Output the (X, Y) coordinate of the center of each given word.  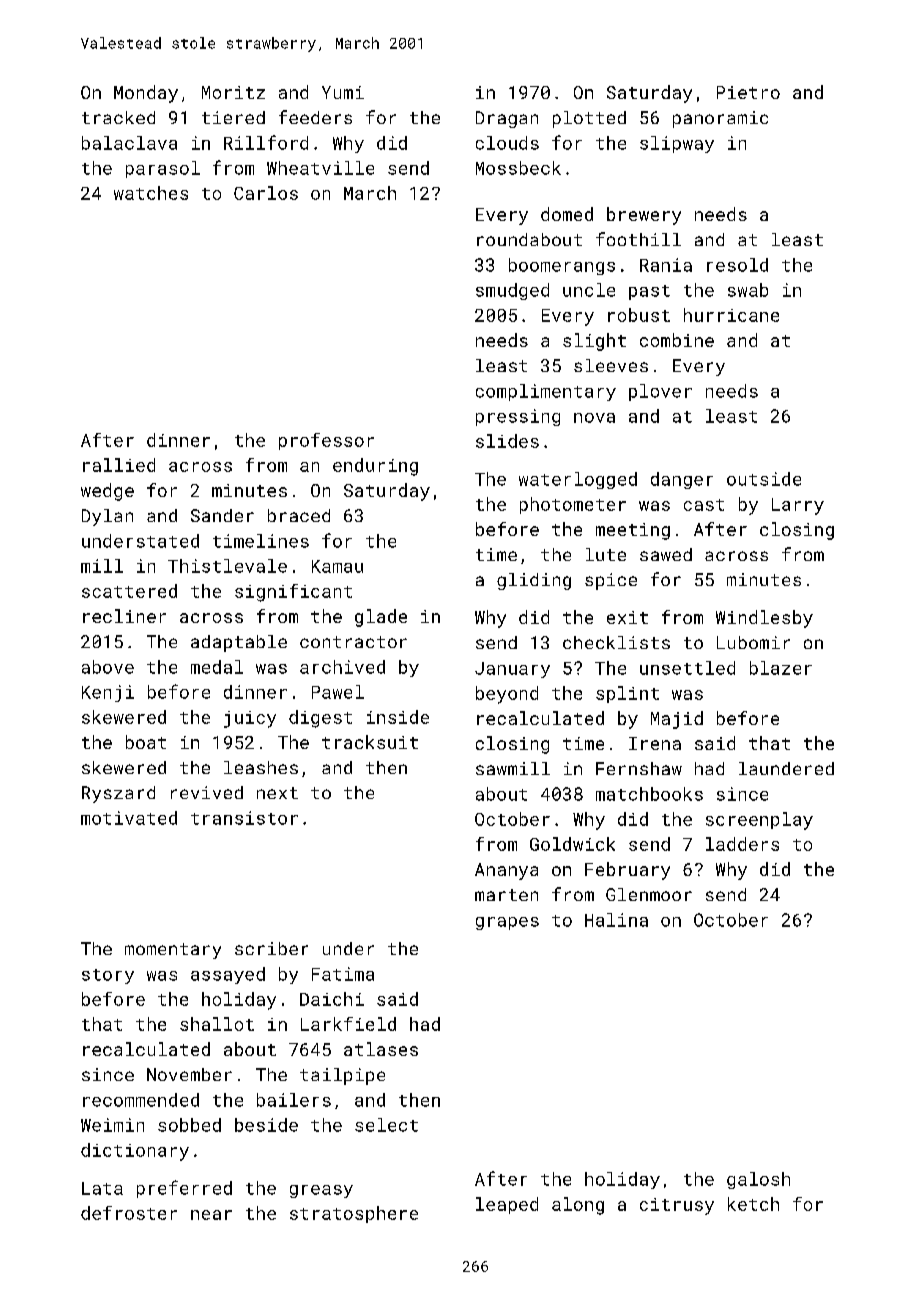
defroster (129, 1213)
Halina (616, 920)
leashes (261, 767)
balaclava (129, 143)
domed (567, 214)
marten (506, 895)
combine (677, 340)
